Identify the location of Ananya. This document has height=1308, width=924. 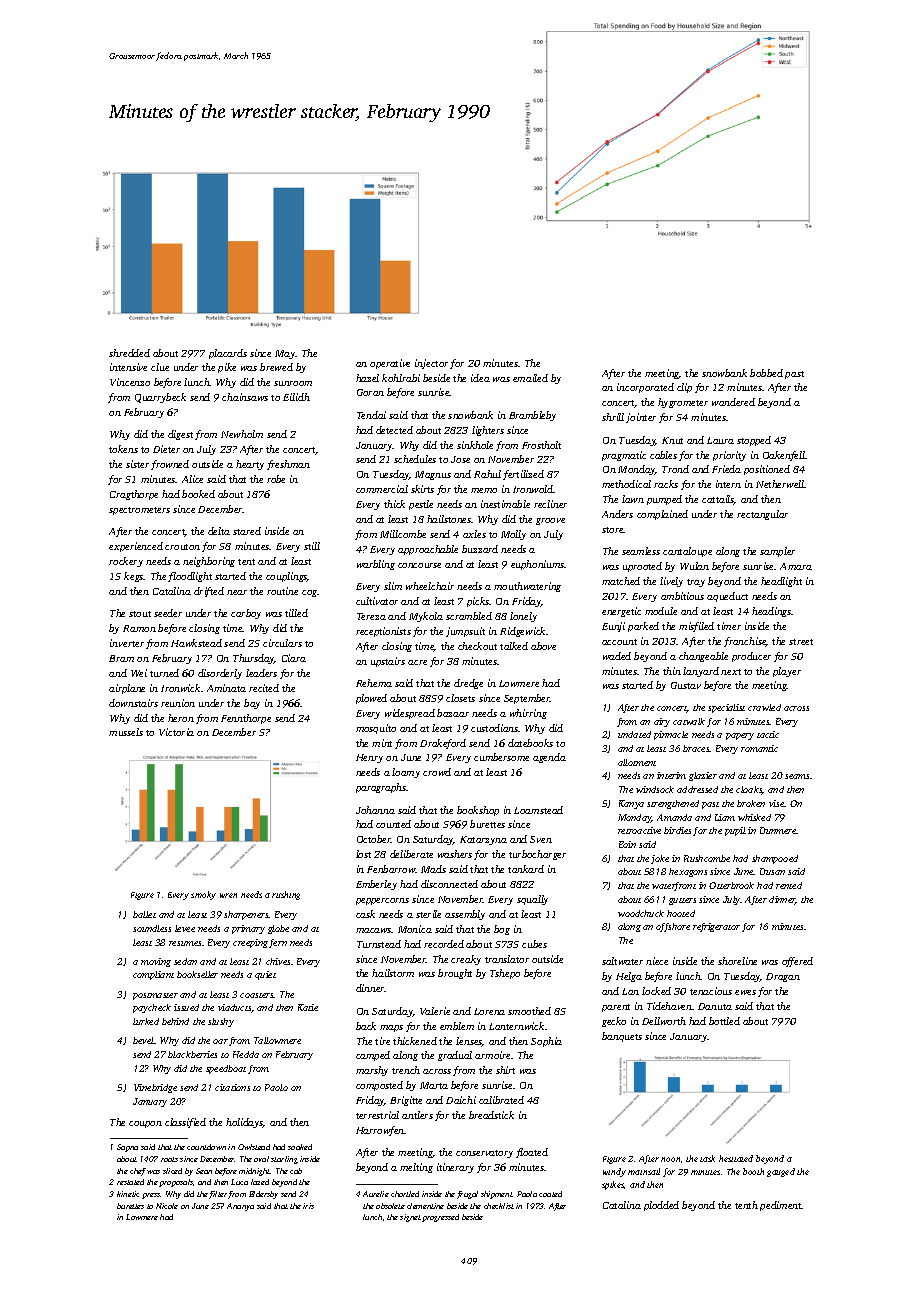
(240, 1207).
